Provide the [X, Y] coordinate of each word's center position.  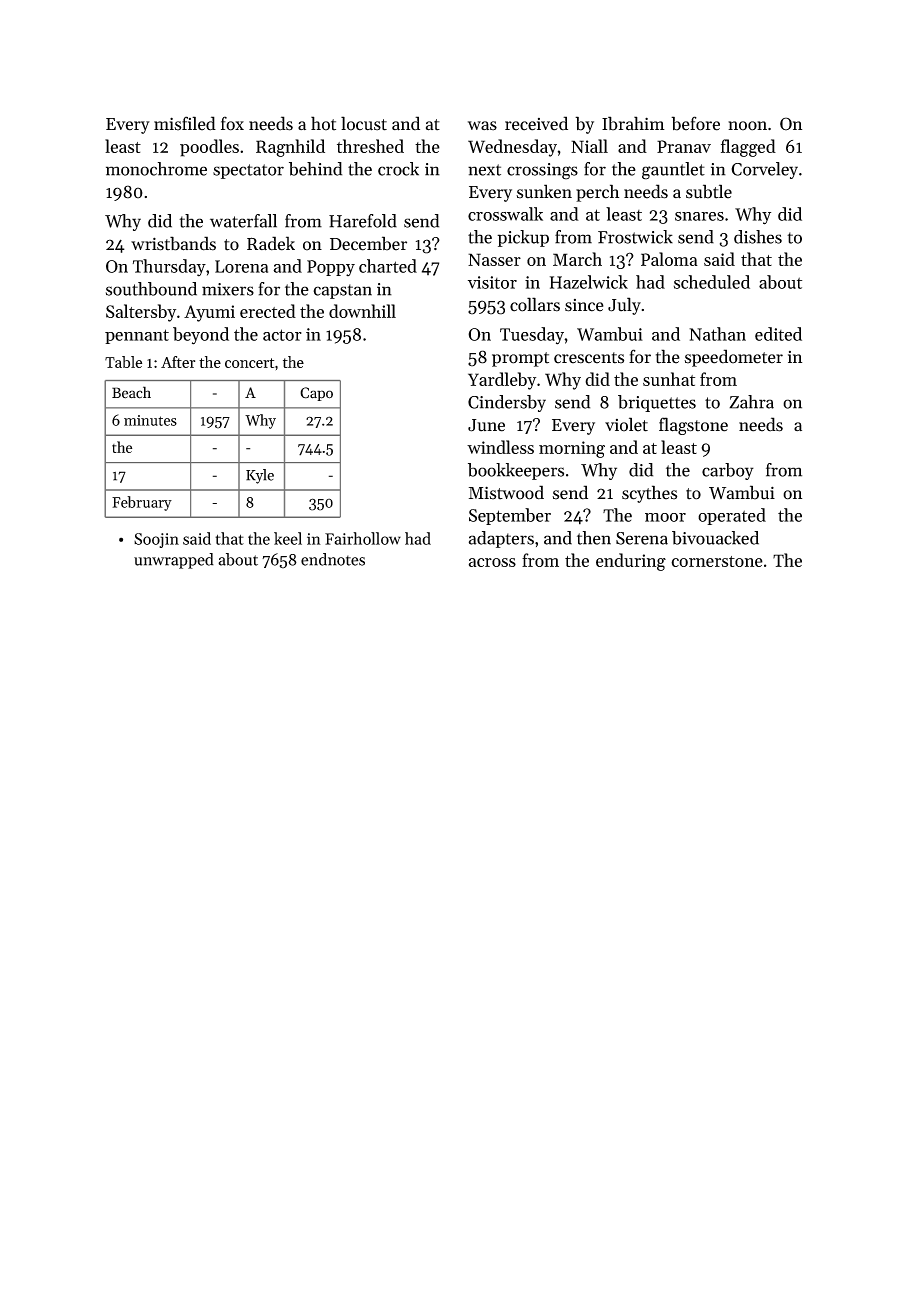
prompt [520, 359]
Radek [271, 243]
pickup [523, 238]
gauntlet [673, 171]
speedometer [733, 358]
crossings [542, 171]
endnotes [333, 559]
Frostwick [635, 237]
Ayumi [209, 313]
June [486, 425]
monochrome [156, 169]
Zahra [751, 402]
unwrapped [174, 561]
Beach [131, 392]
